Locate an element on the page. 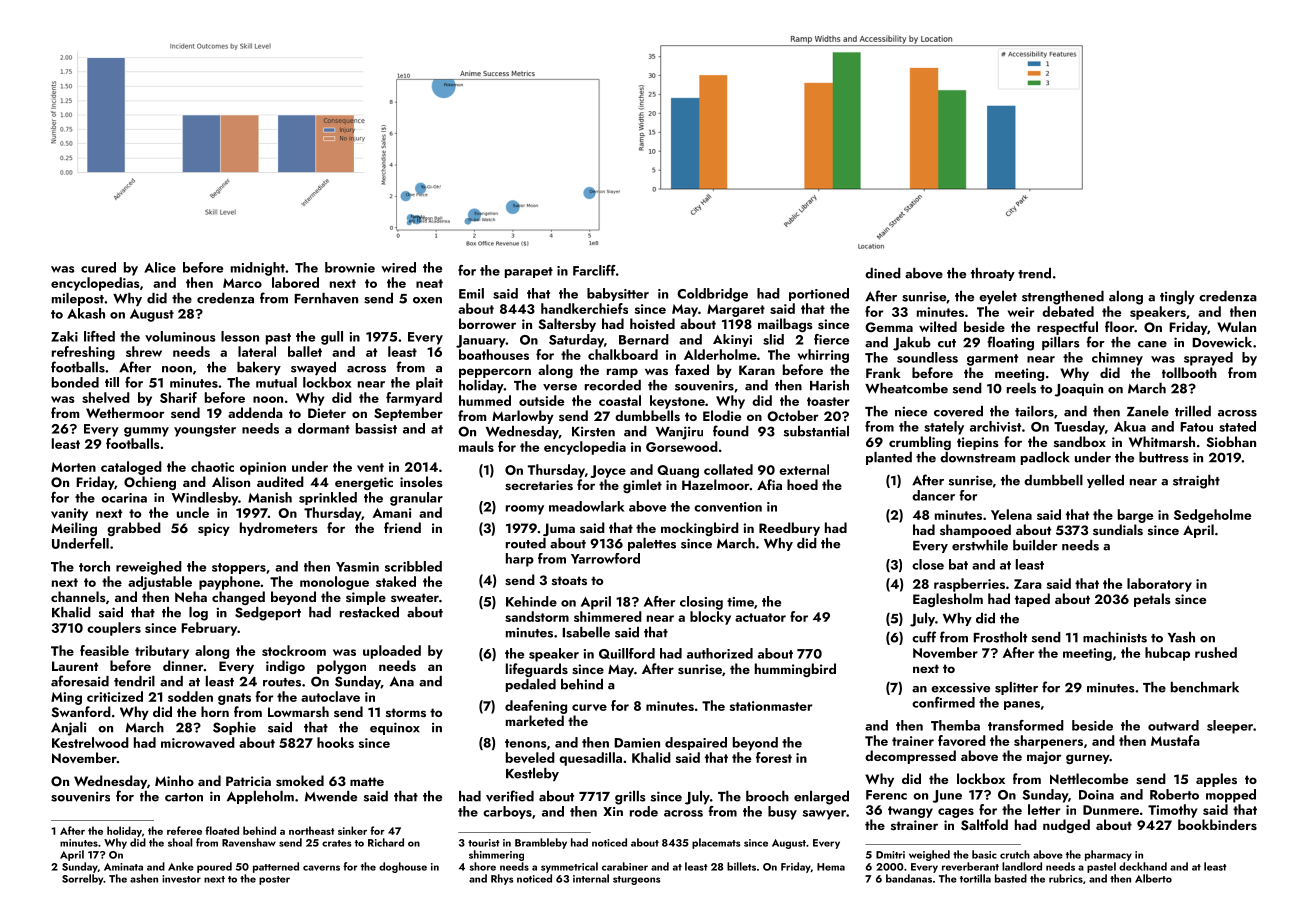 Image resolution: width=1308 pixels, height=924 pixels. busy is located at coordinates (782, 813).
